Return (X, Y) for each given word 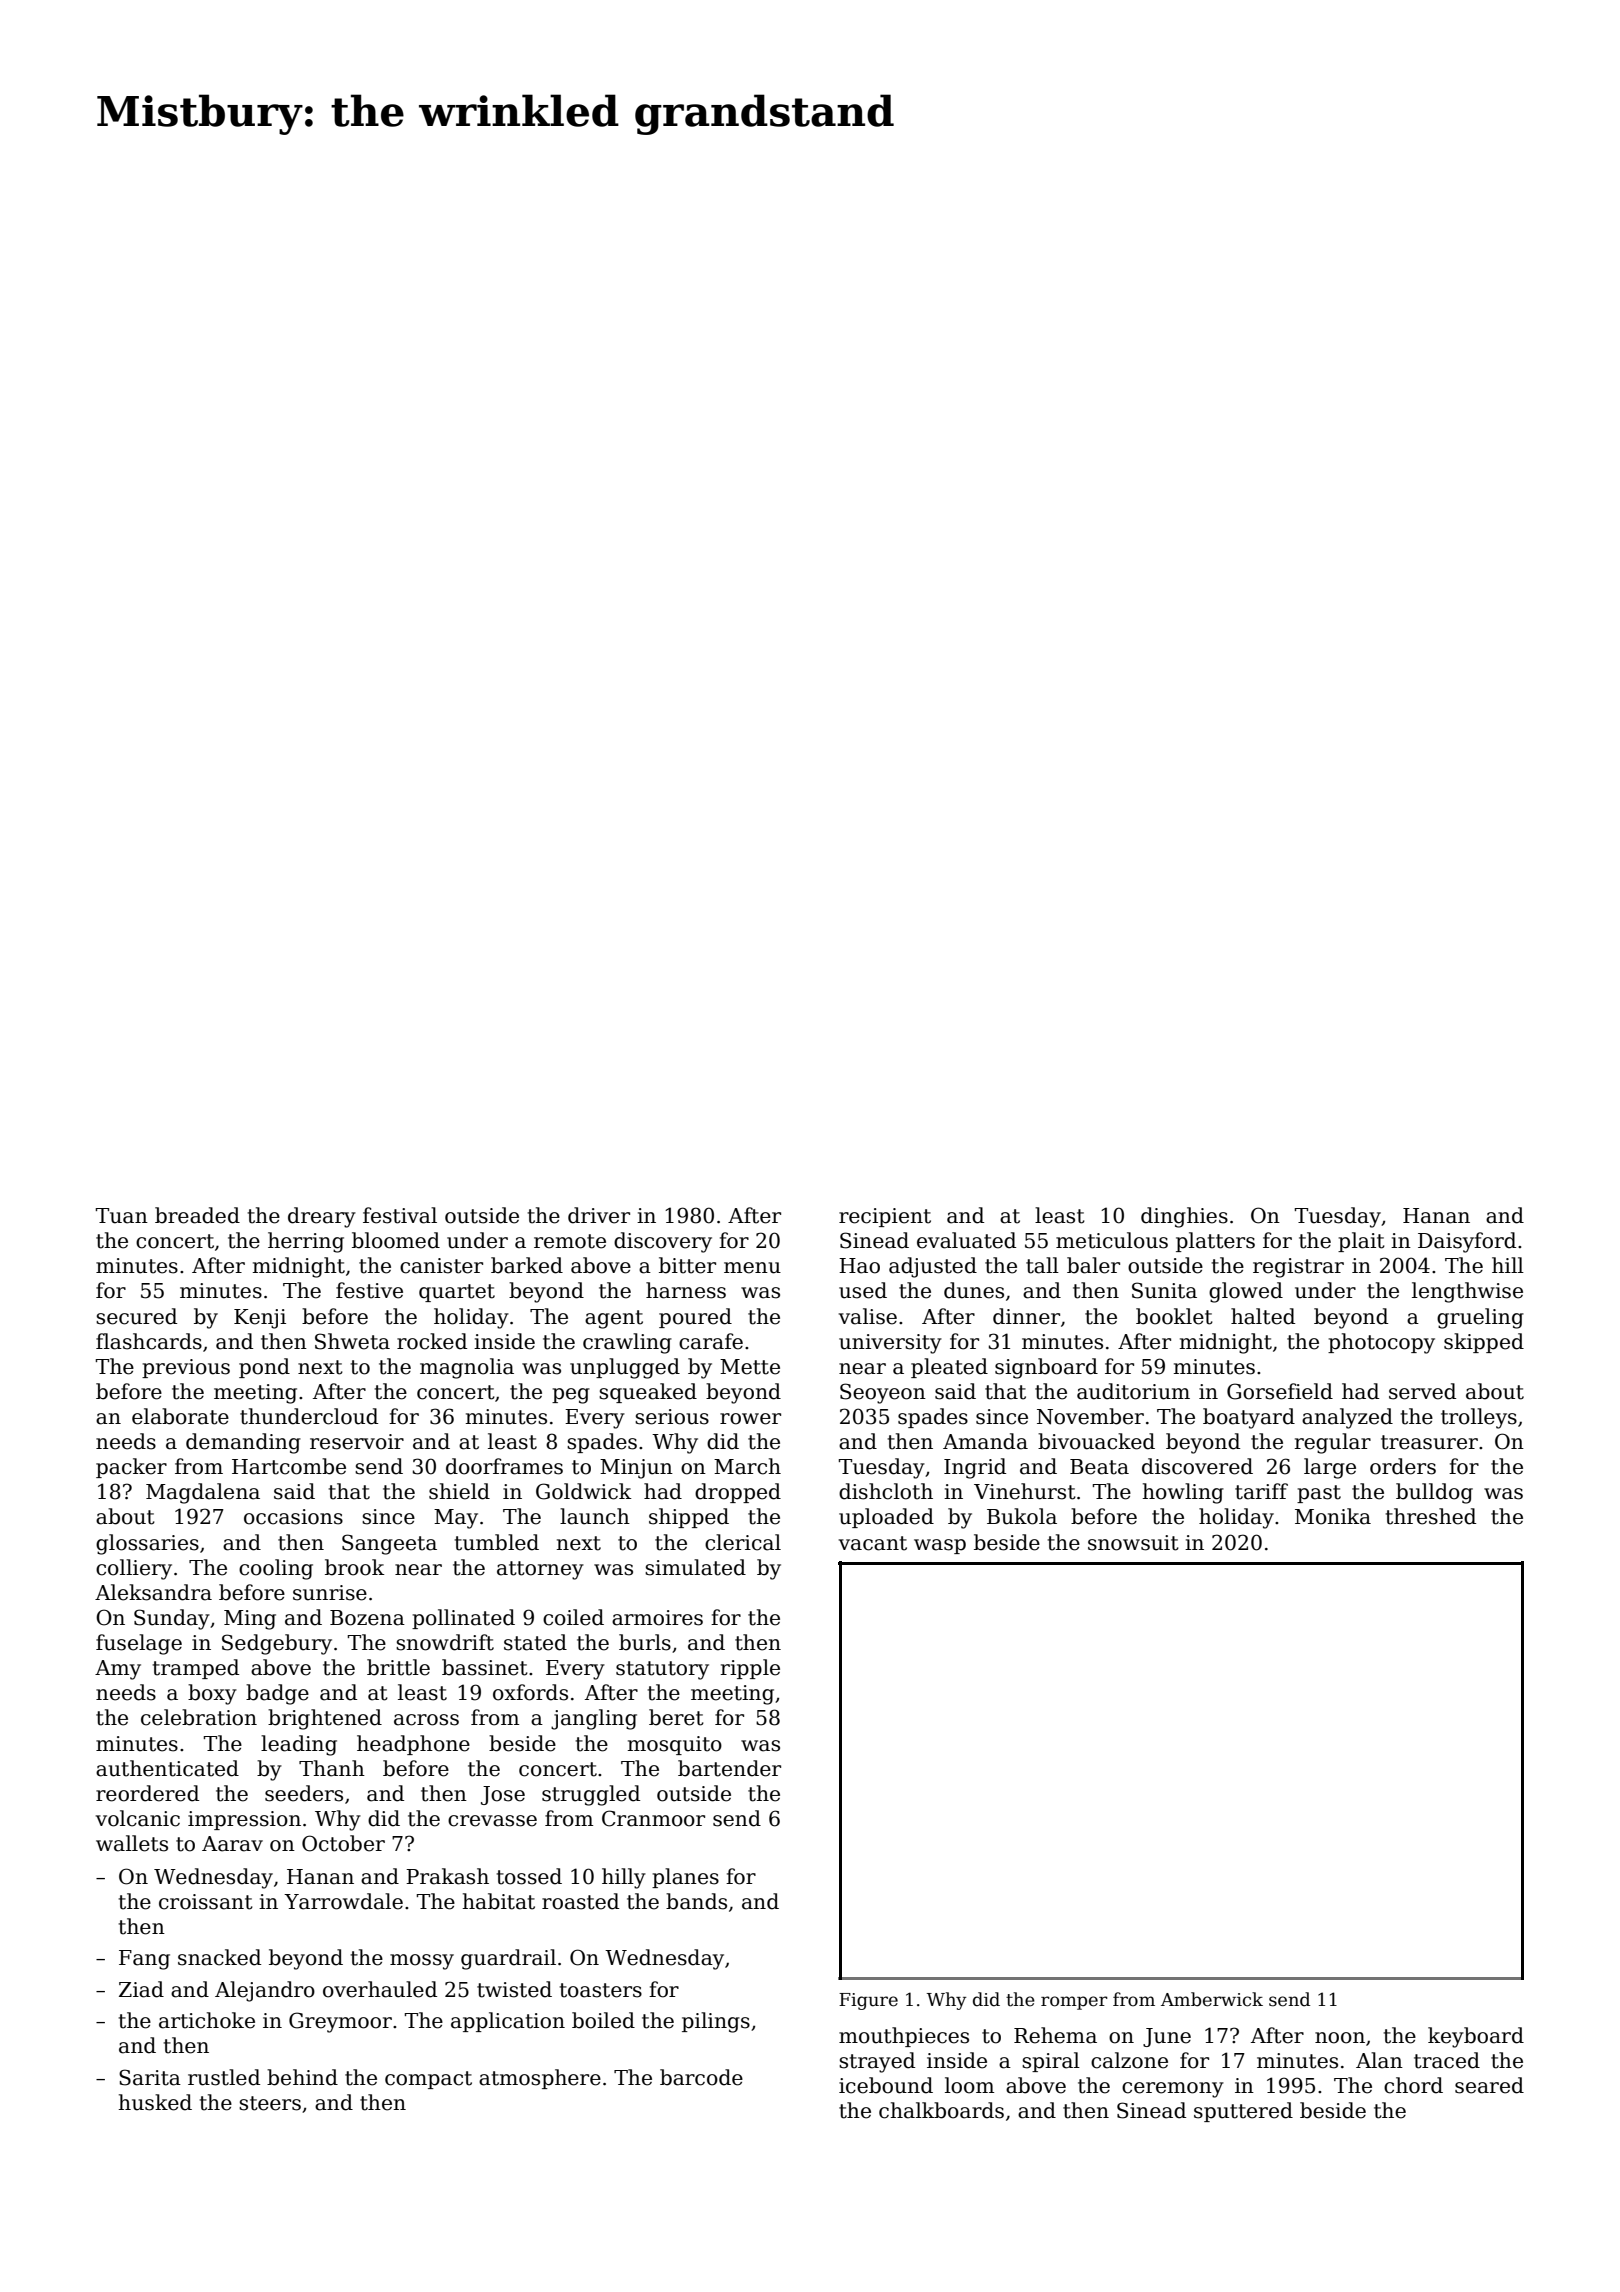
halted (1263, 1316)
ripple (750, 1669)
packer (131, 1468)
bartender (729, 1768)
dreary (322, 1217)
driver (599, 1215)
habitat (499, 1901)
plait (1361, 1242)
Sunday (172, 1619)
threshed (1431, 1516)
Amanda (985, 1441)
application (508, 2022)
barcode (701, 2077)
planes (685, 1878)
